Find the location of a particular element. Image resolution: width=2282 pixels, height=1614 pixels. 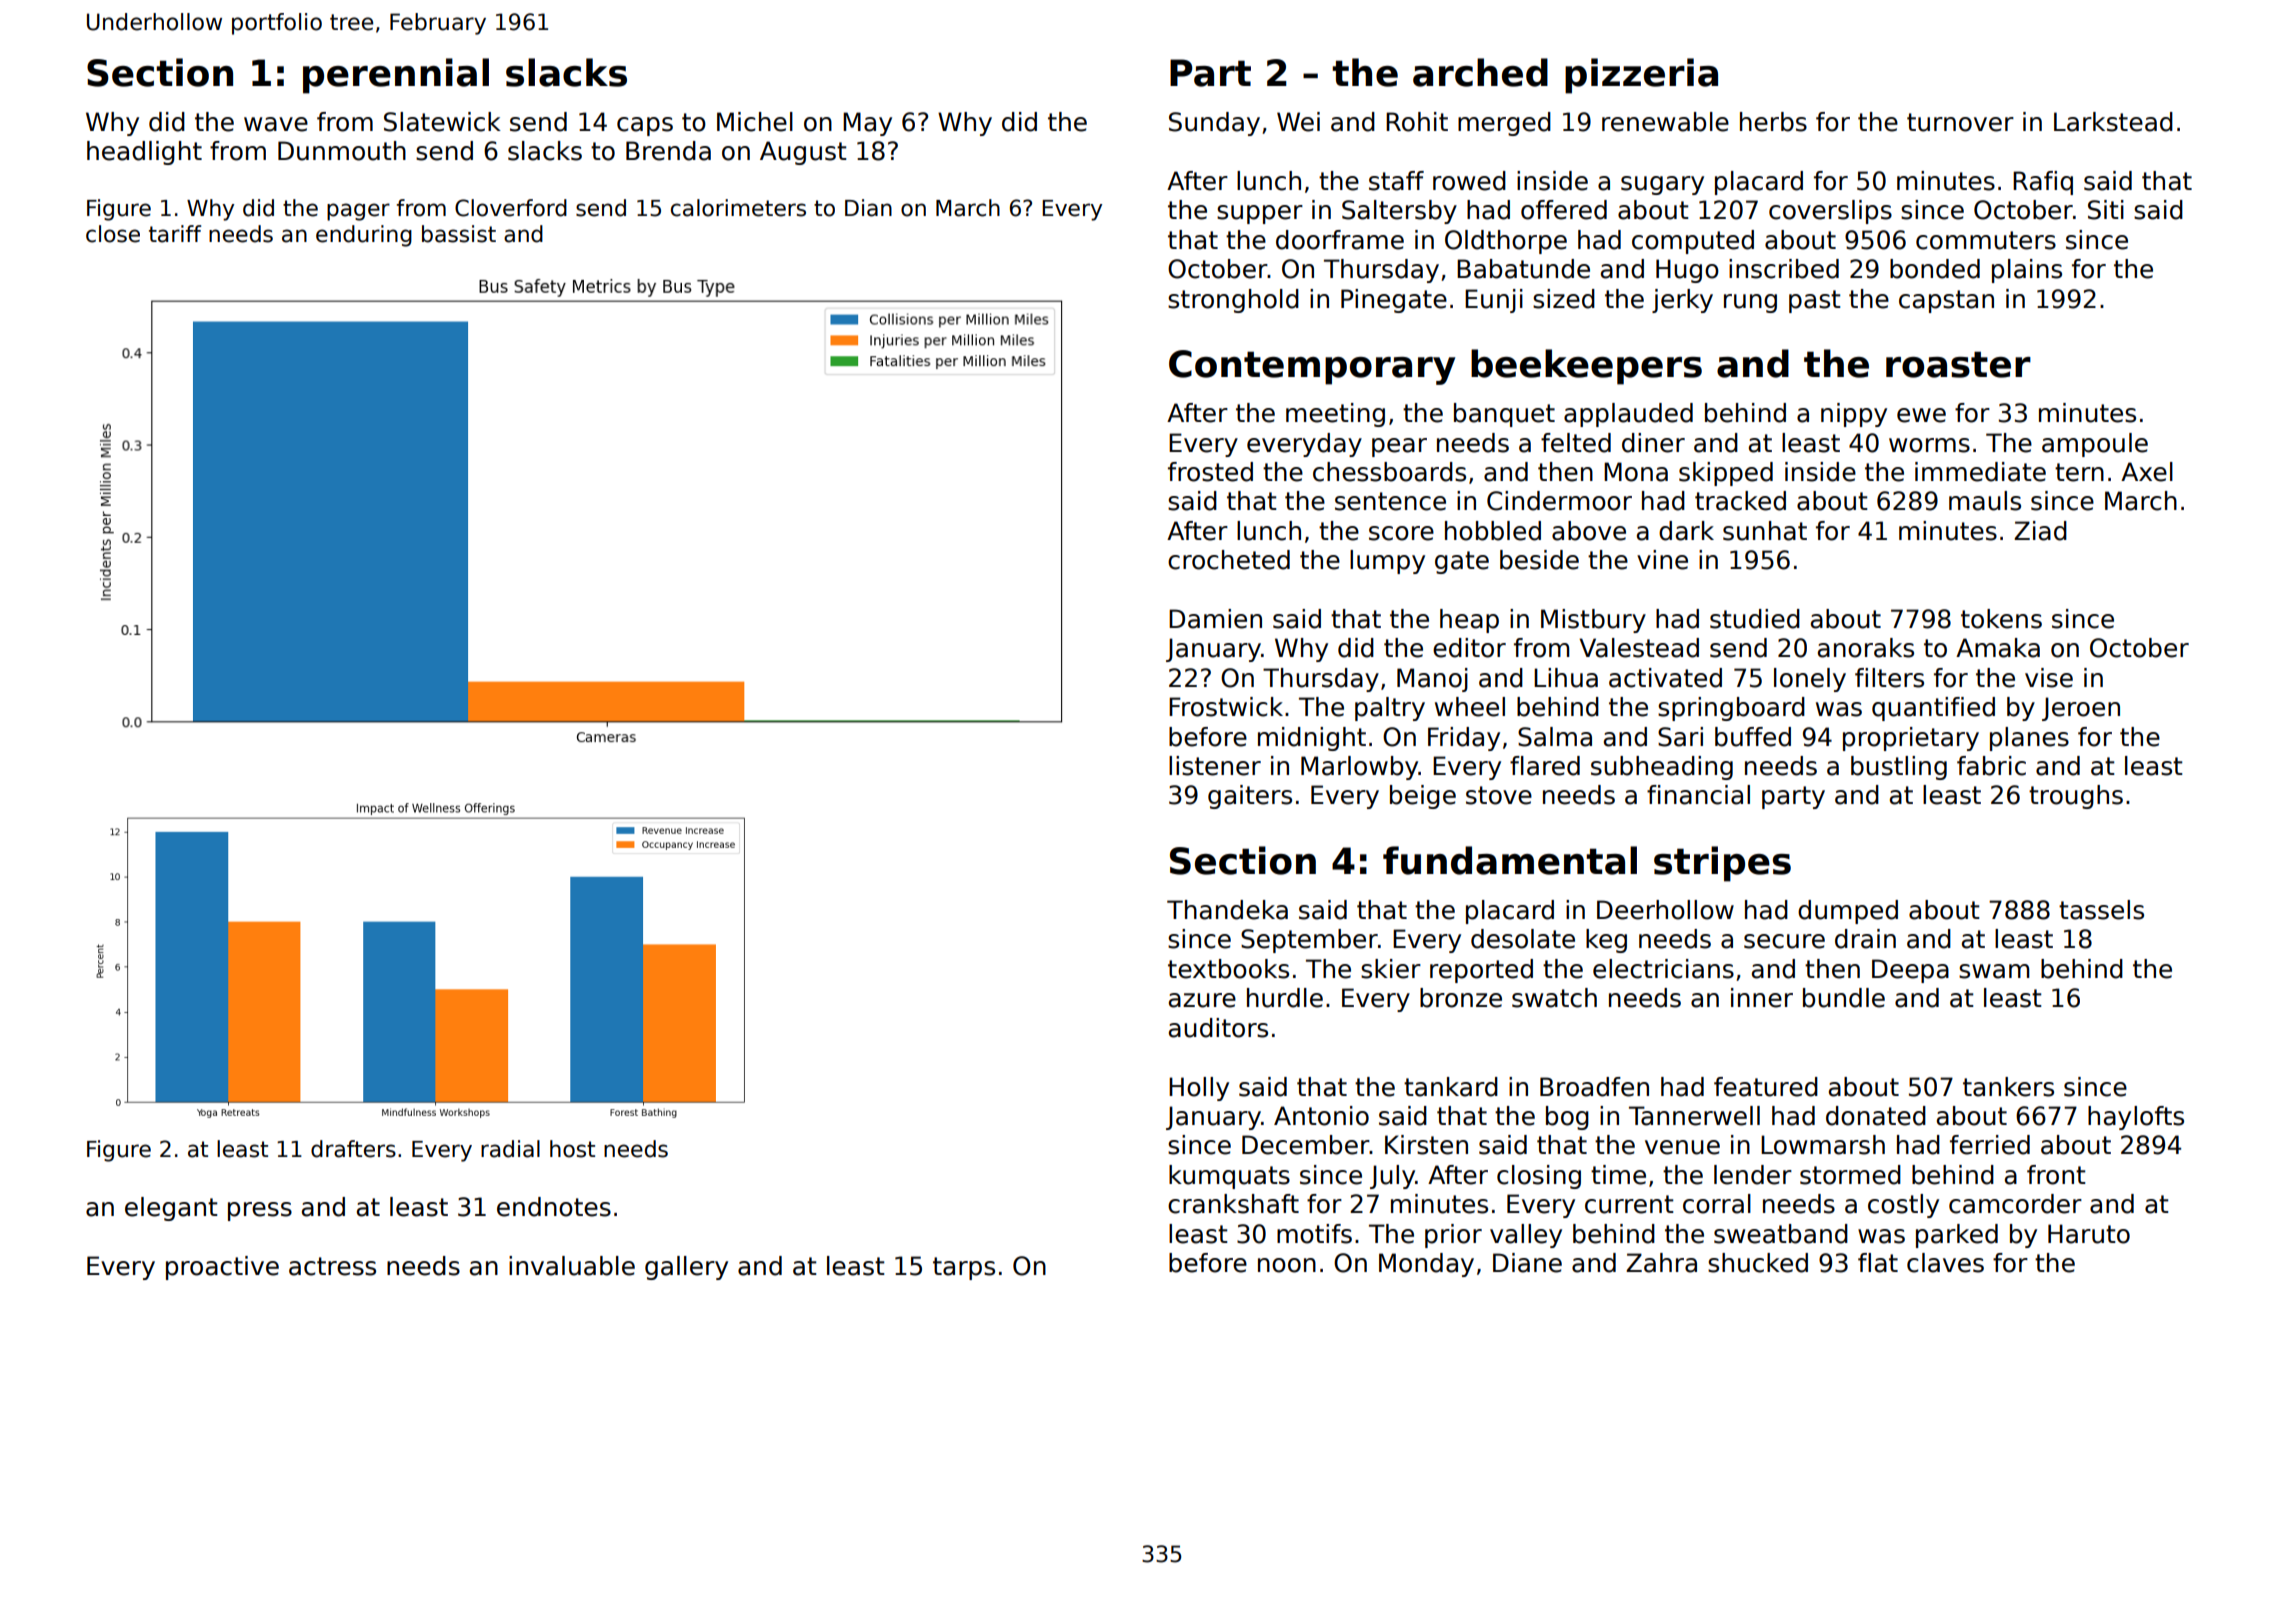

enduring is located at coordinates (364, 236).
